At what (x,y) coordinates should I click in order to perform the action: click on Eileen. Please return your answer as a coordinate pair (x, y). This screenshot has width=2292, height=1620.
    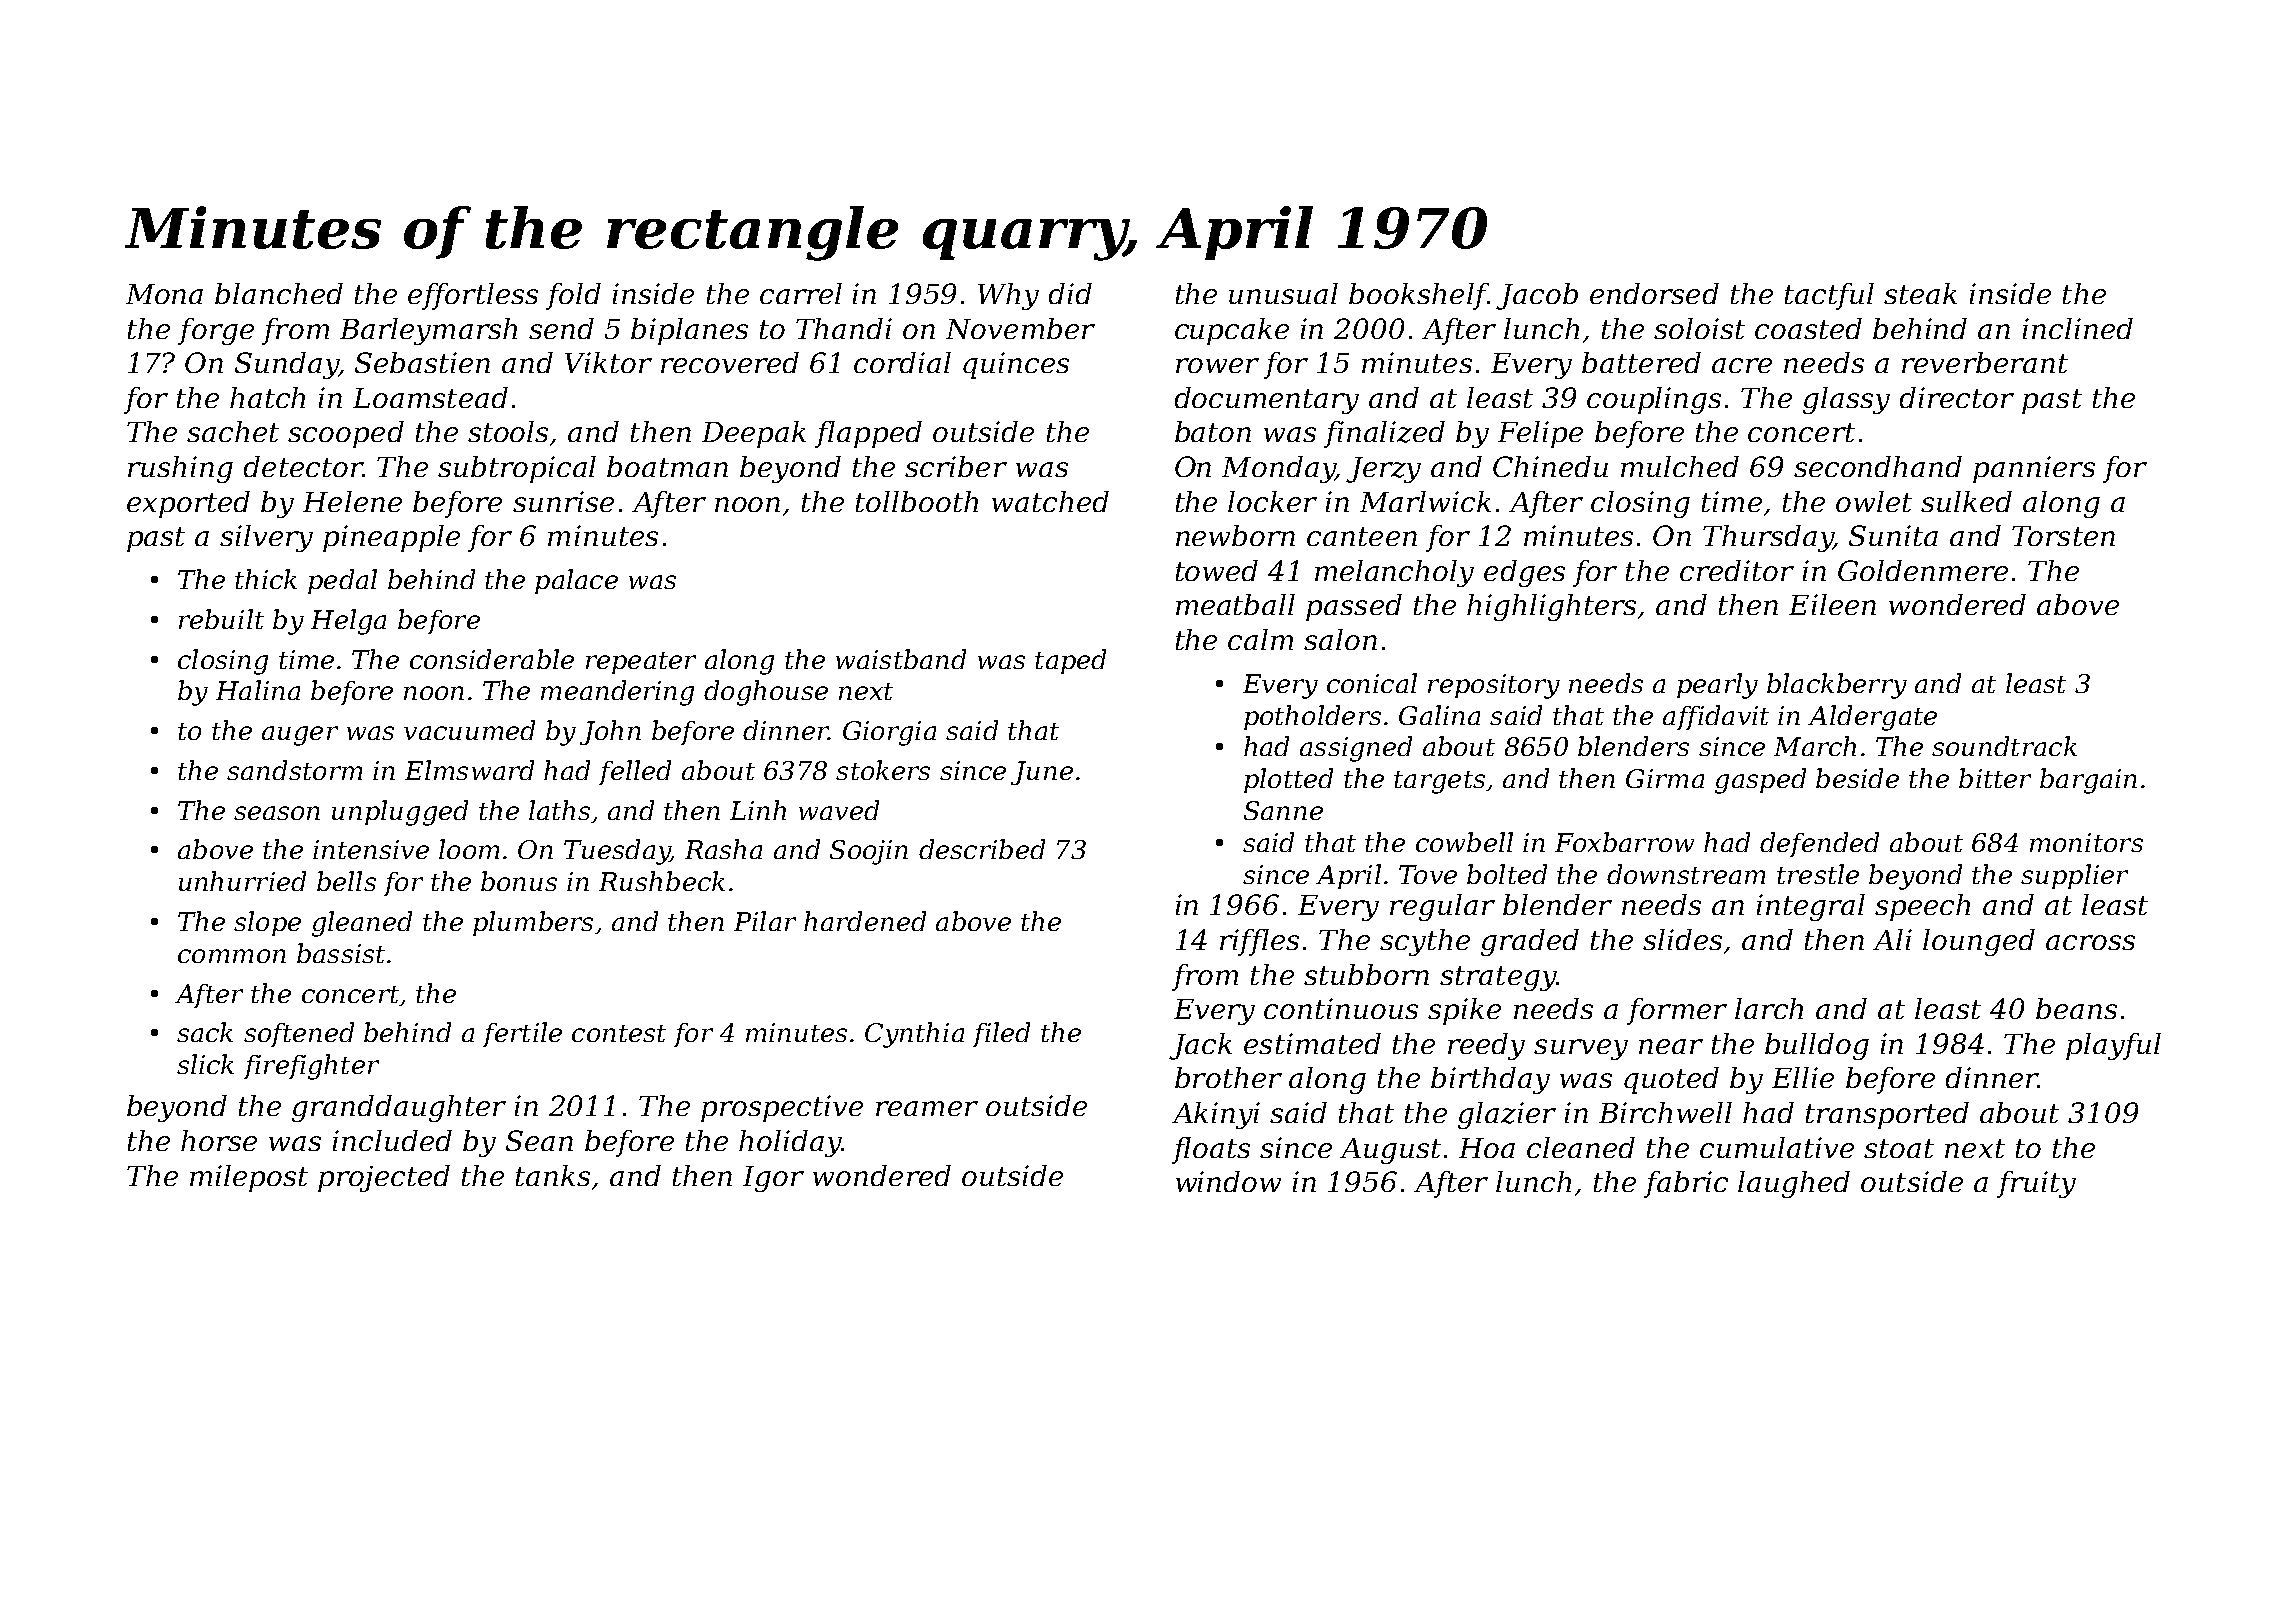
    Looking at the image, I should click on (1832, 604).
